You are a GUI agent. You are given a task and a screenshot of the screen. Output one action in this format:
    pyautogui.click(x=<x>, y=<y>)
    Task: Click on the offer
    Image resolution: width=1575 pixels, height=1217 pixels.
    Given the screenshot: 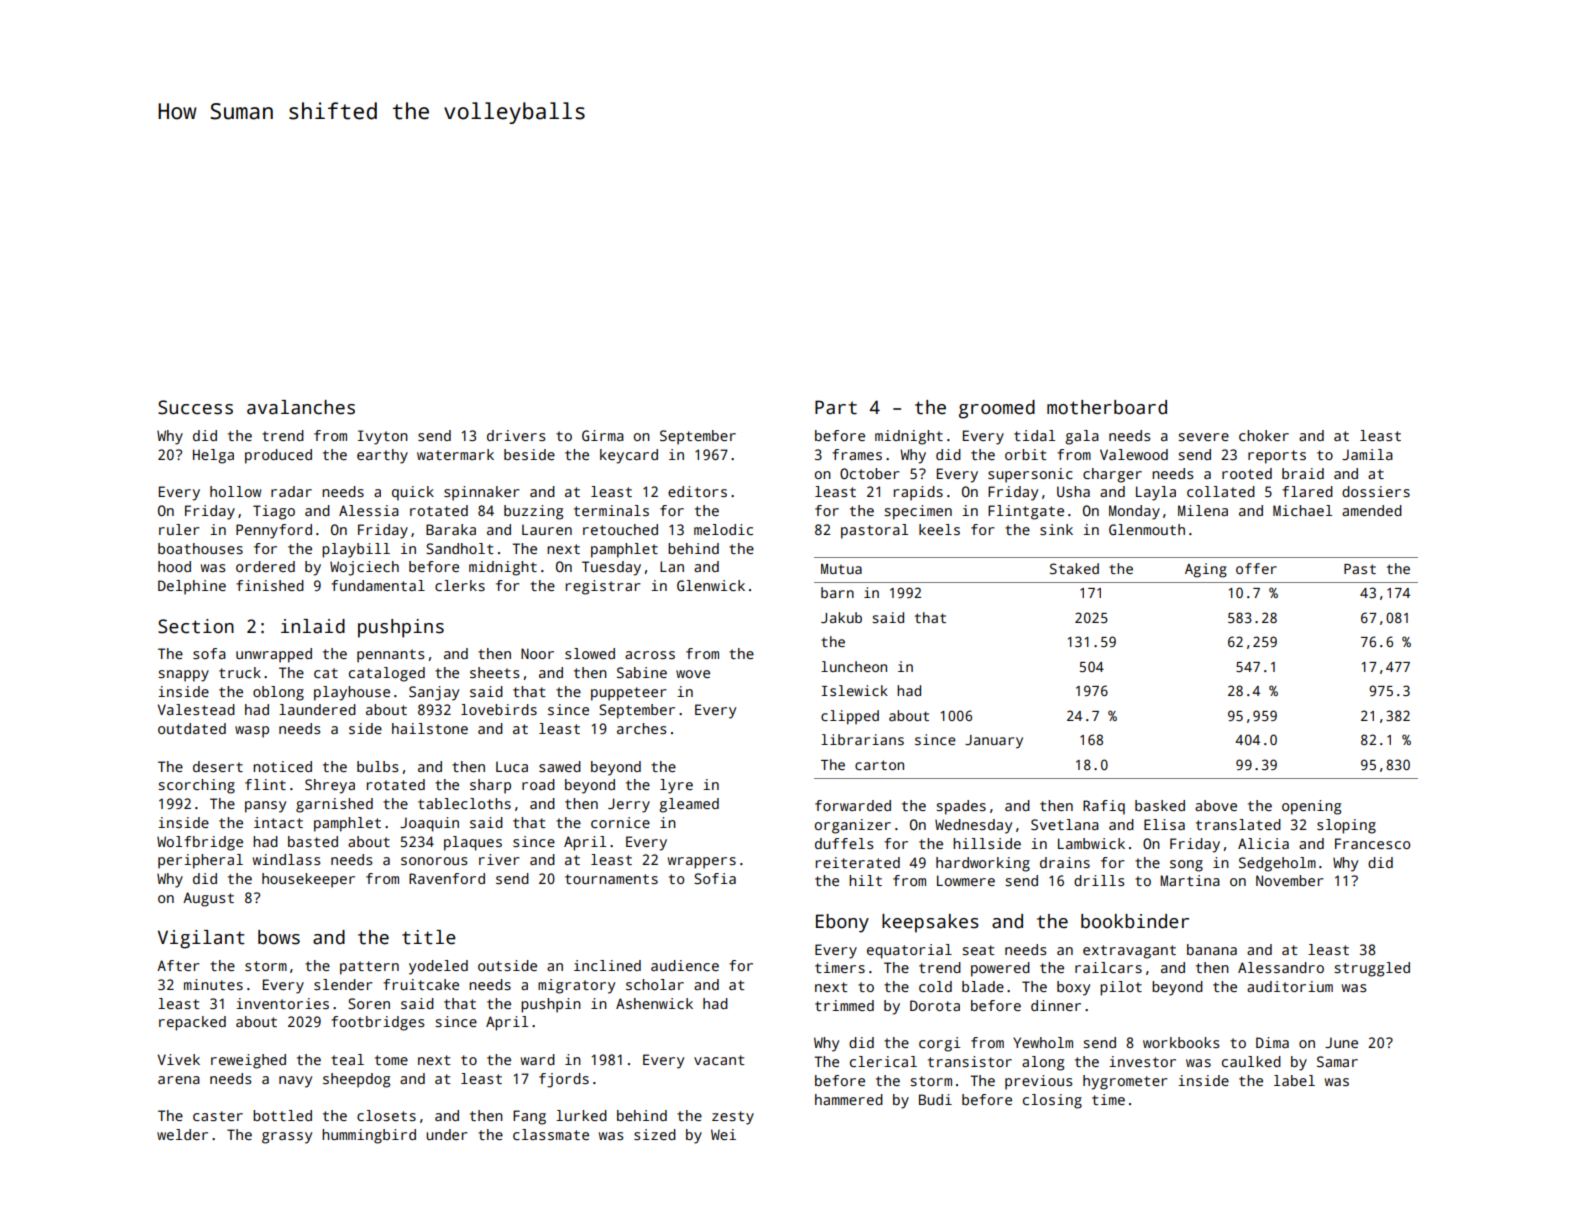 What is the action you would take?
    pyautogui.click(x=1256, y=568)
